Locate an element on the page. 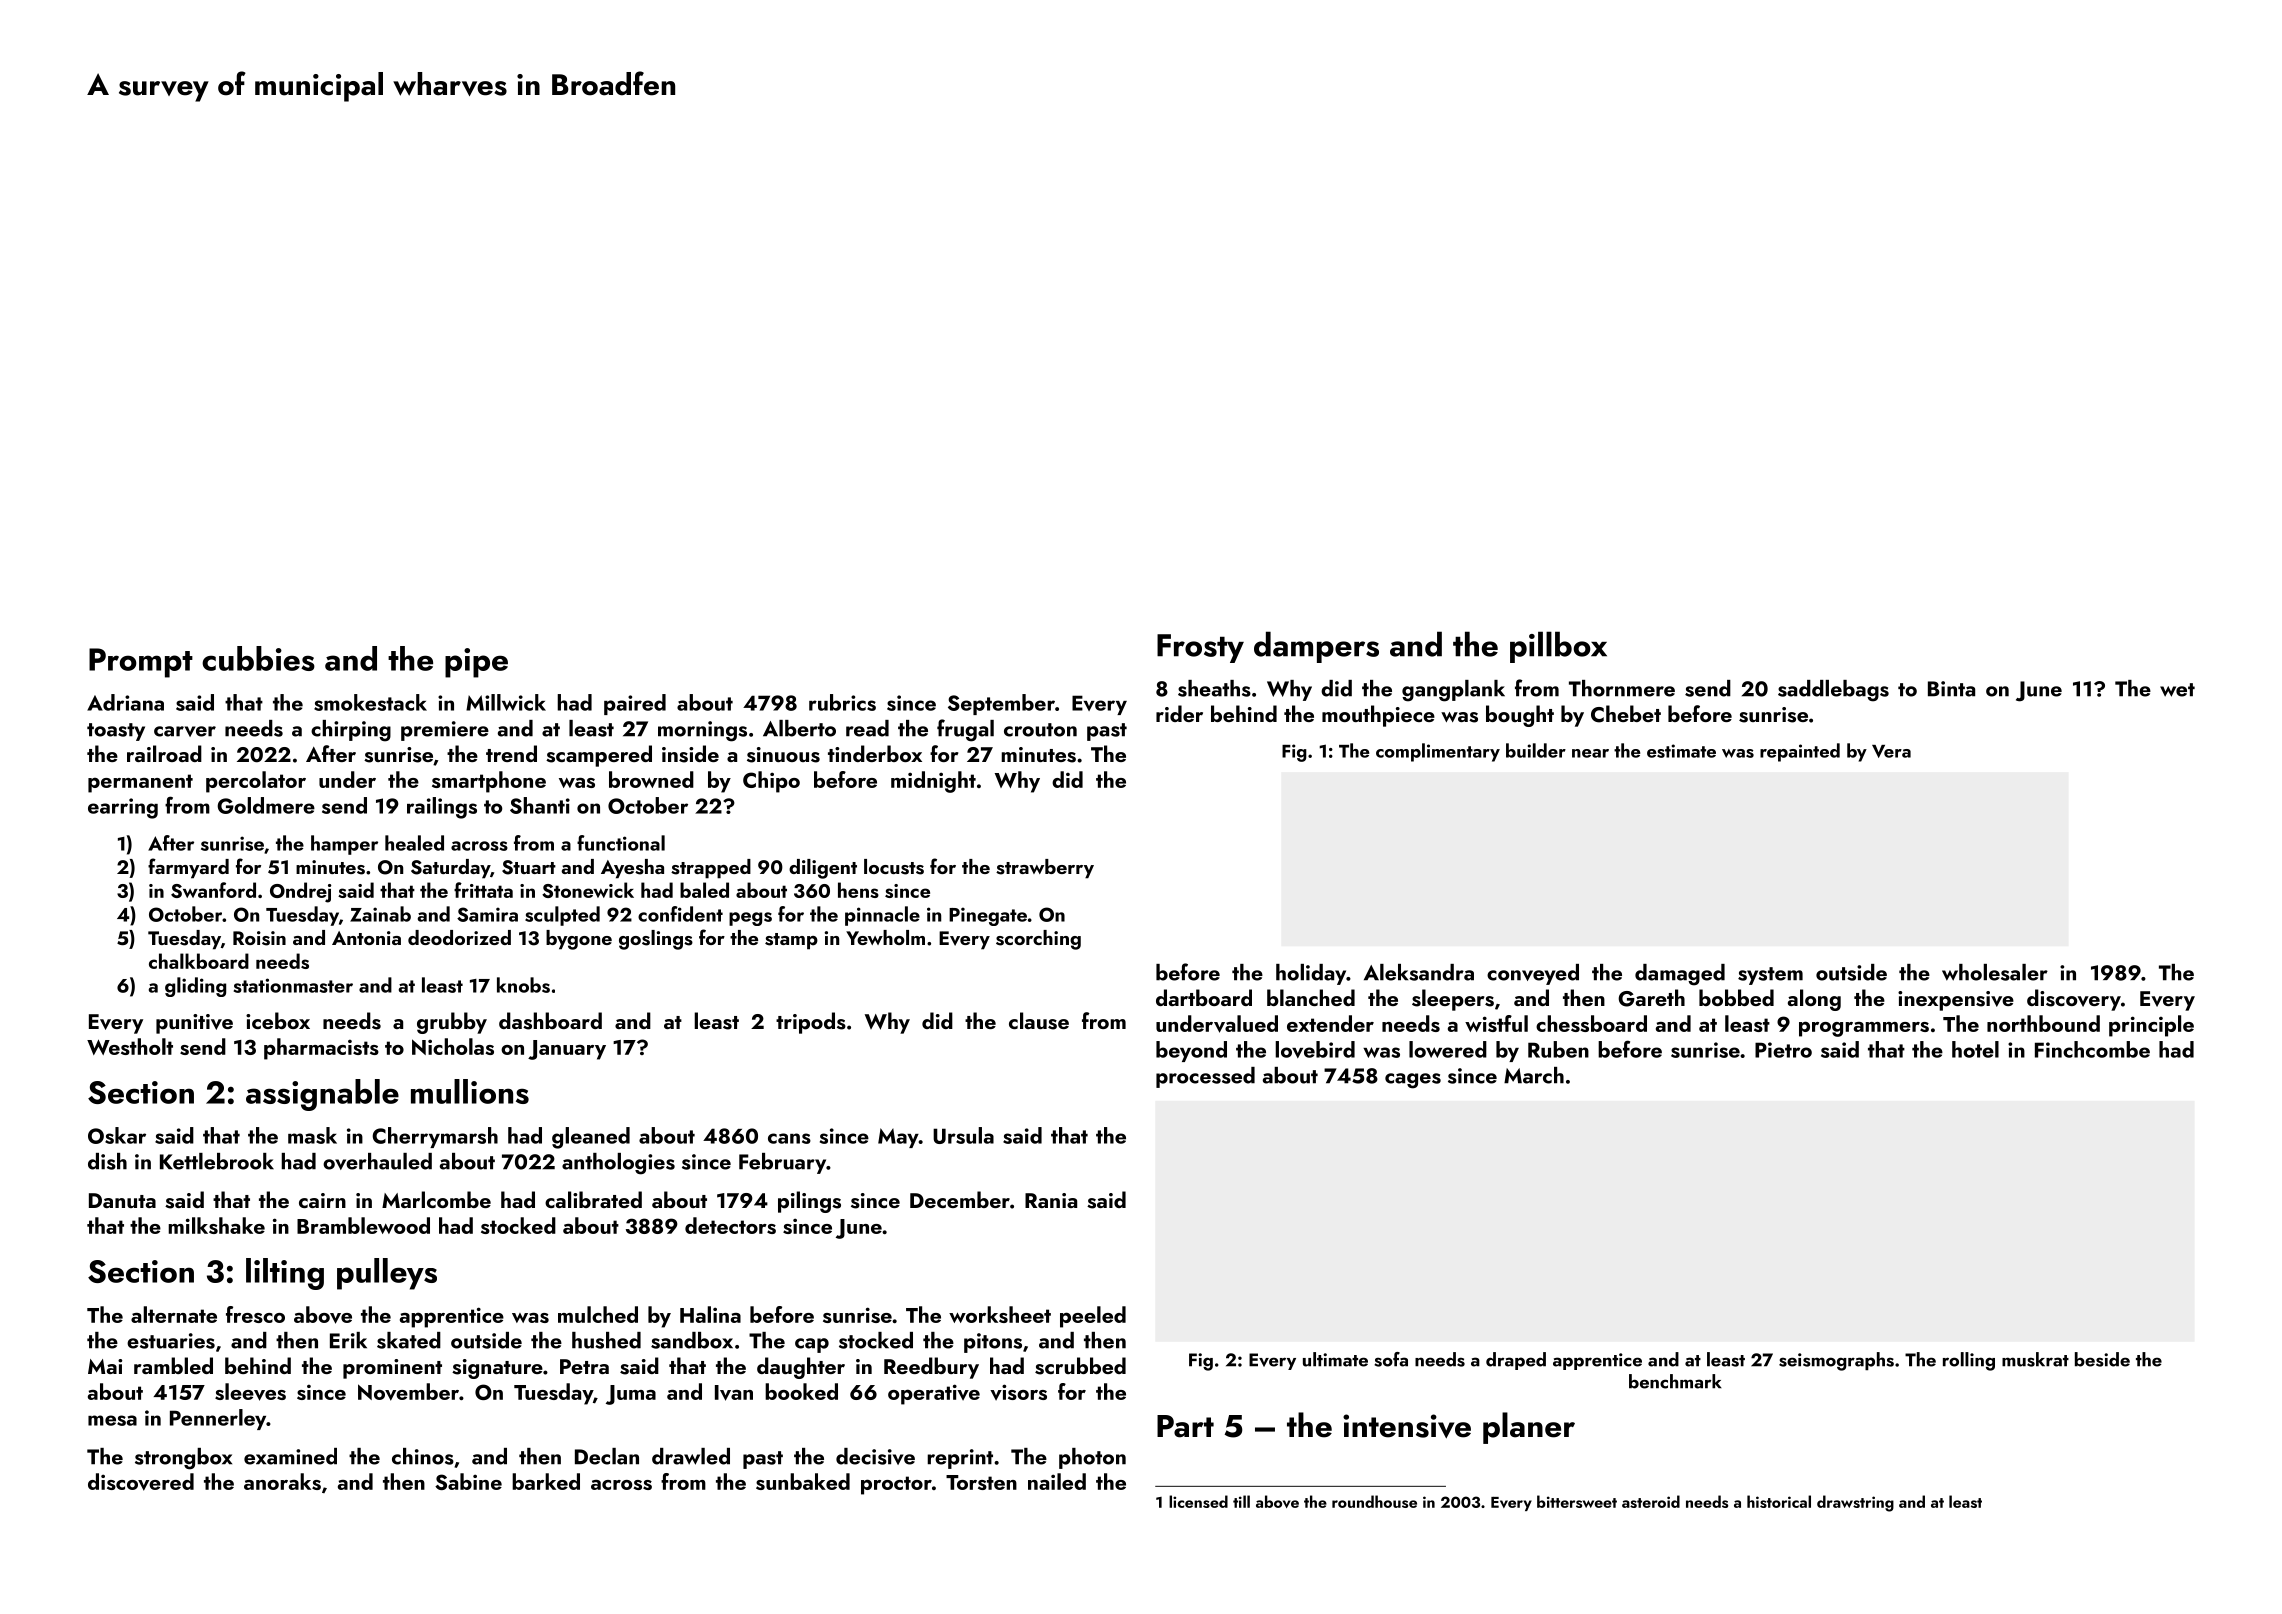 The height and width of the page is (1614, 2282). damaged is located at coordinates (1680, 975).
